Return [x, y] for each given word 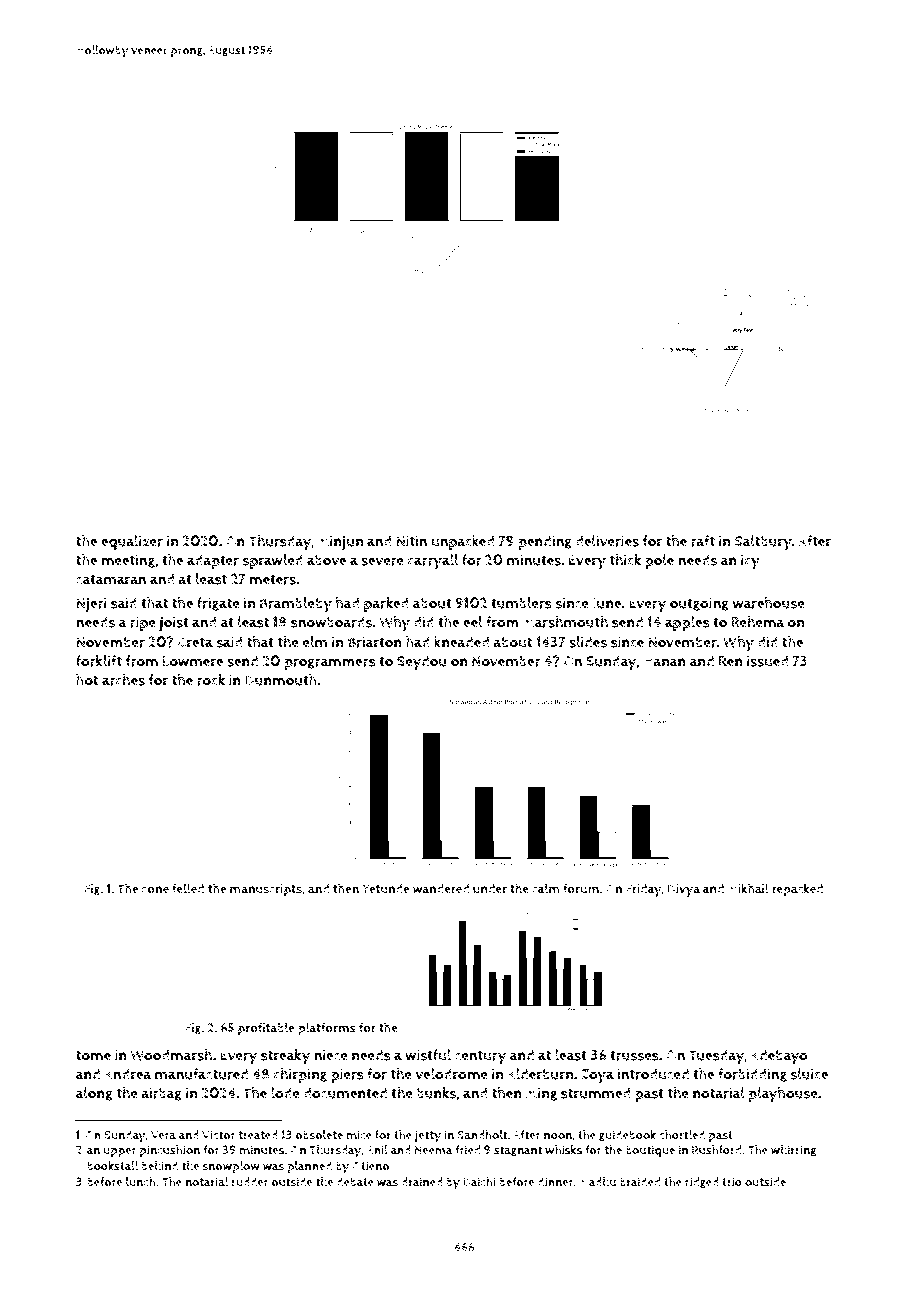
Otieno [370, 1166]
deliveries [607, 541]
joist [174, 623]
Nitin [411, 541]
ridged [702, 1183]
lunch [141, 1182]
